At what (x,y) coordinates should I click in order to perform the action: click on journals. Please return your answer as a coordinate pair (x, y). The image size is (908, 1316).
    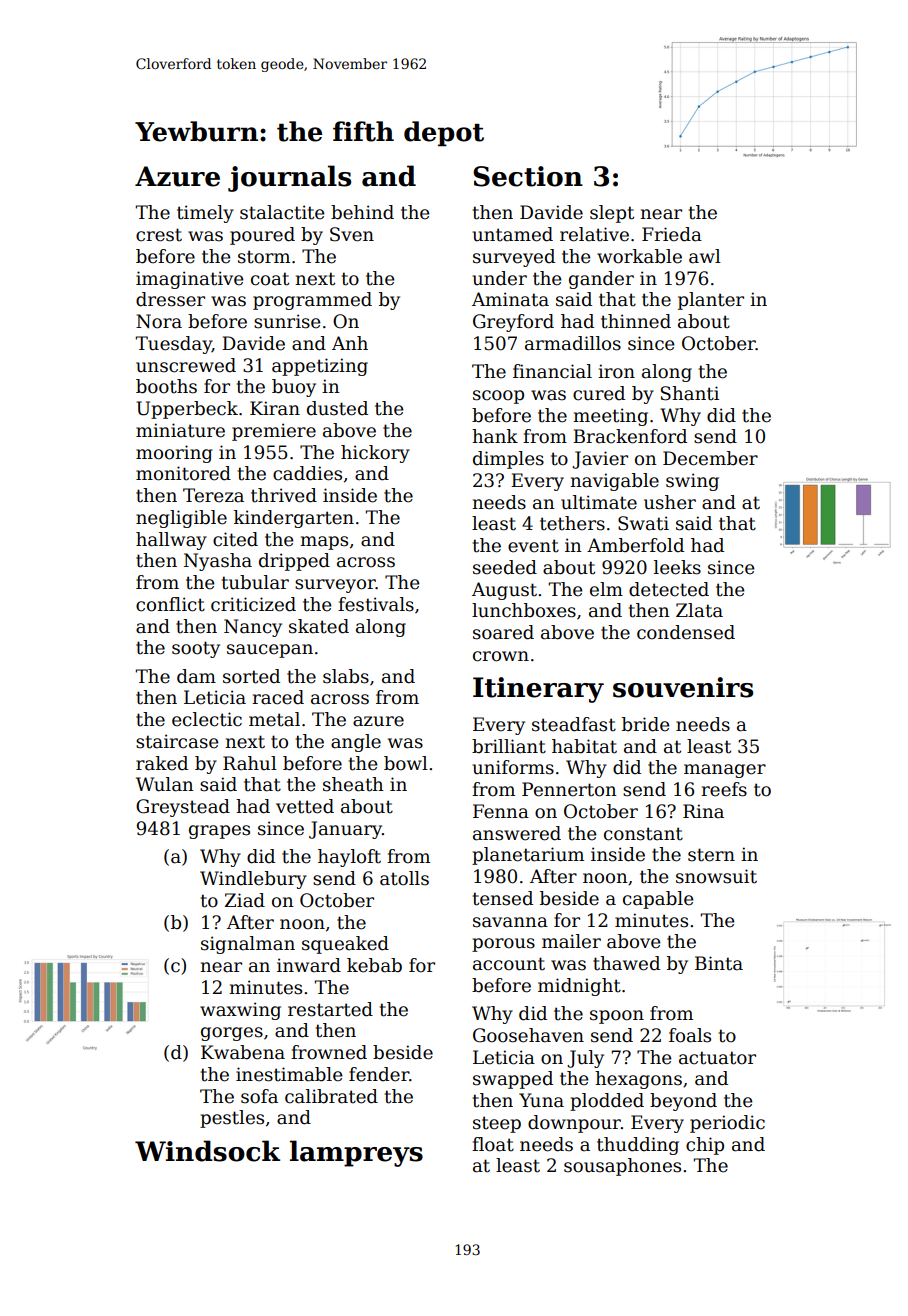
    Looking at the image, I should click on (289, 178).
